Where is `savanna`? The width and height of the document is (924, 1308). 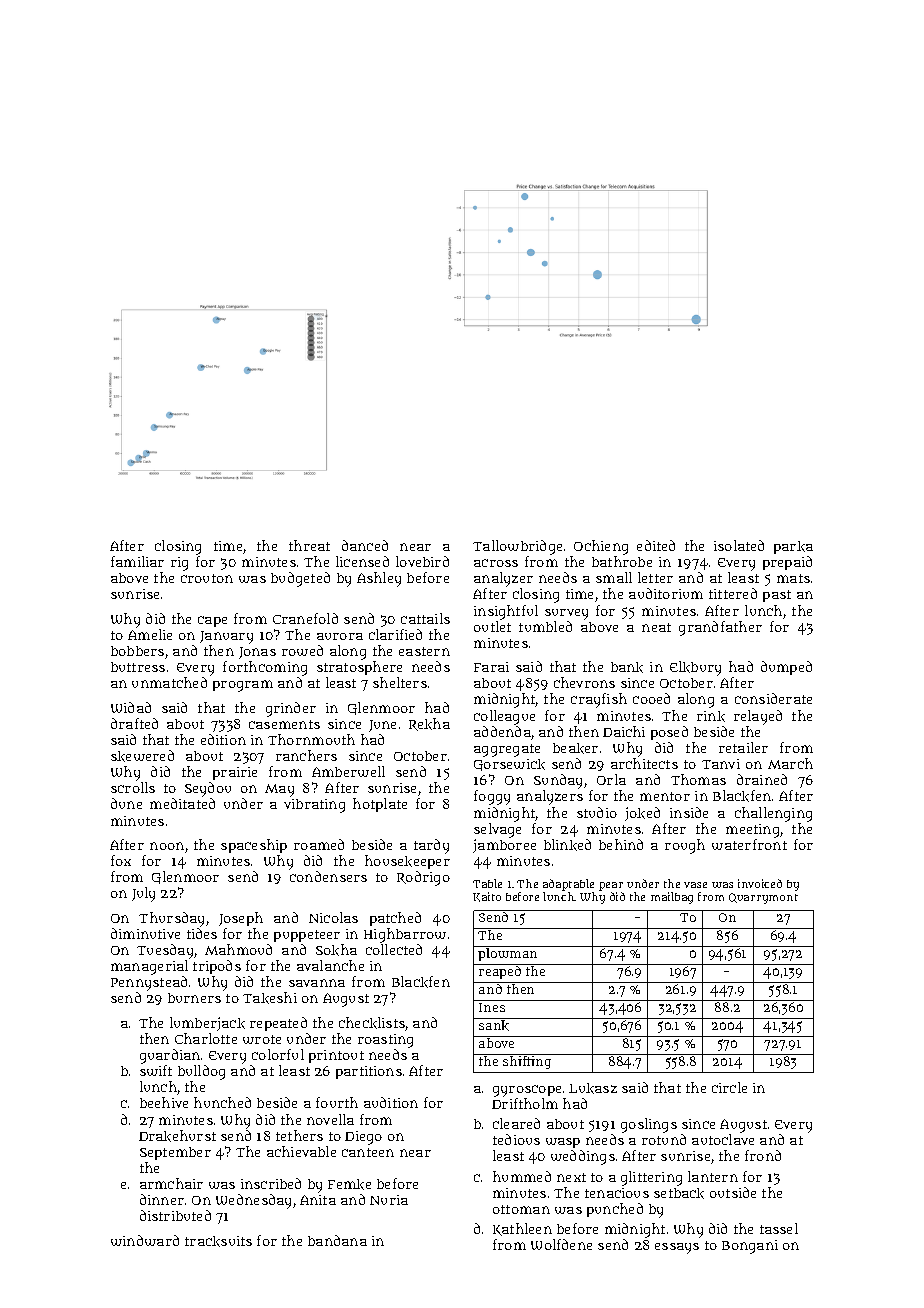 savanna is located at coordinates (317, 983).
